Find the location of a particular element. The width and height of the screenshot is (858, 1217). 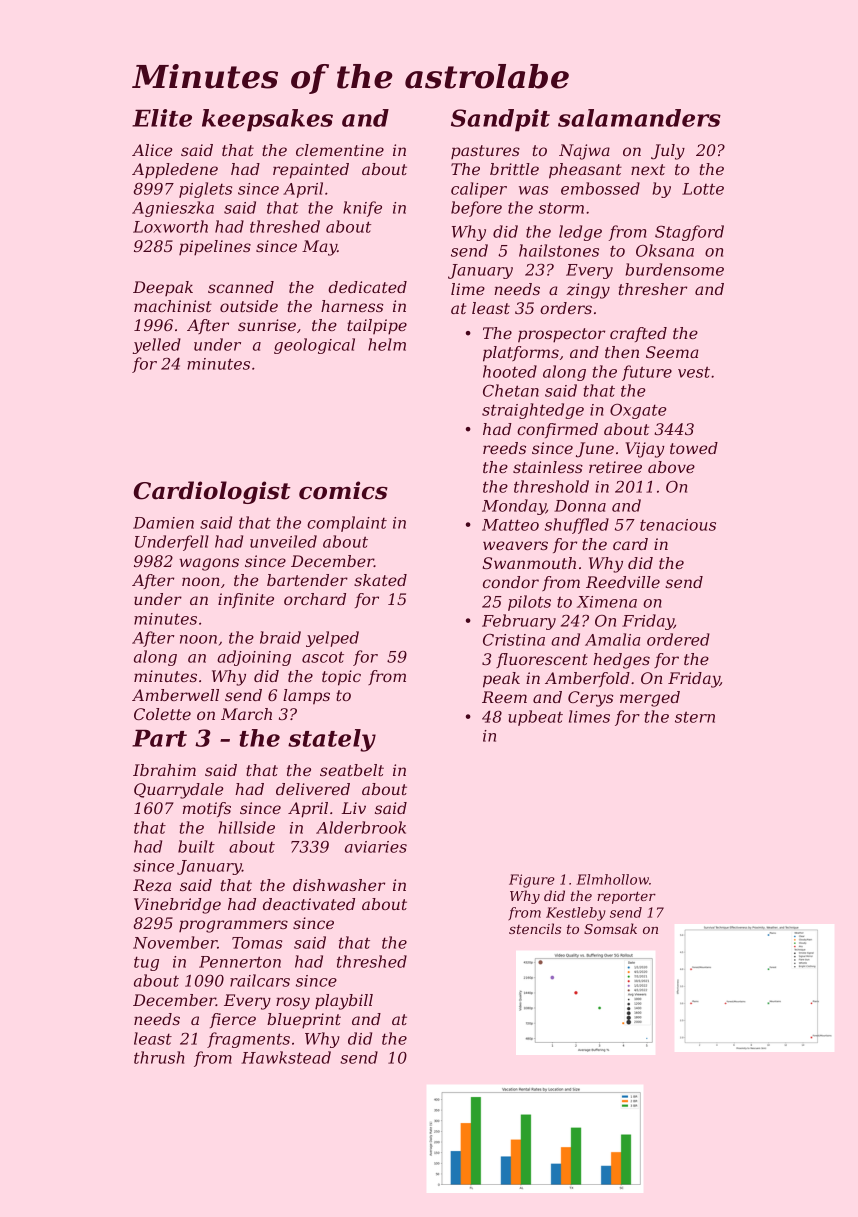

zingy is located at coordinates (588, 291).
